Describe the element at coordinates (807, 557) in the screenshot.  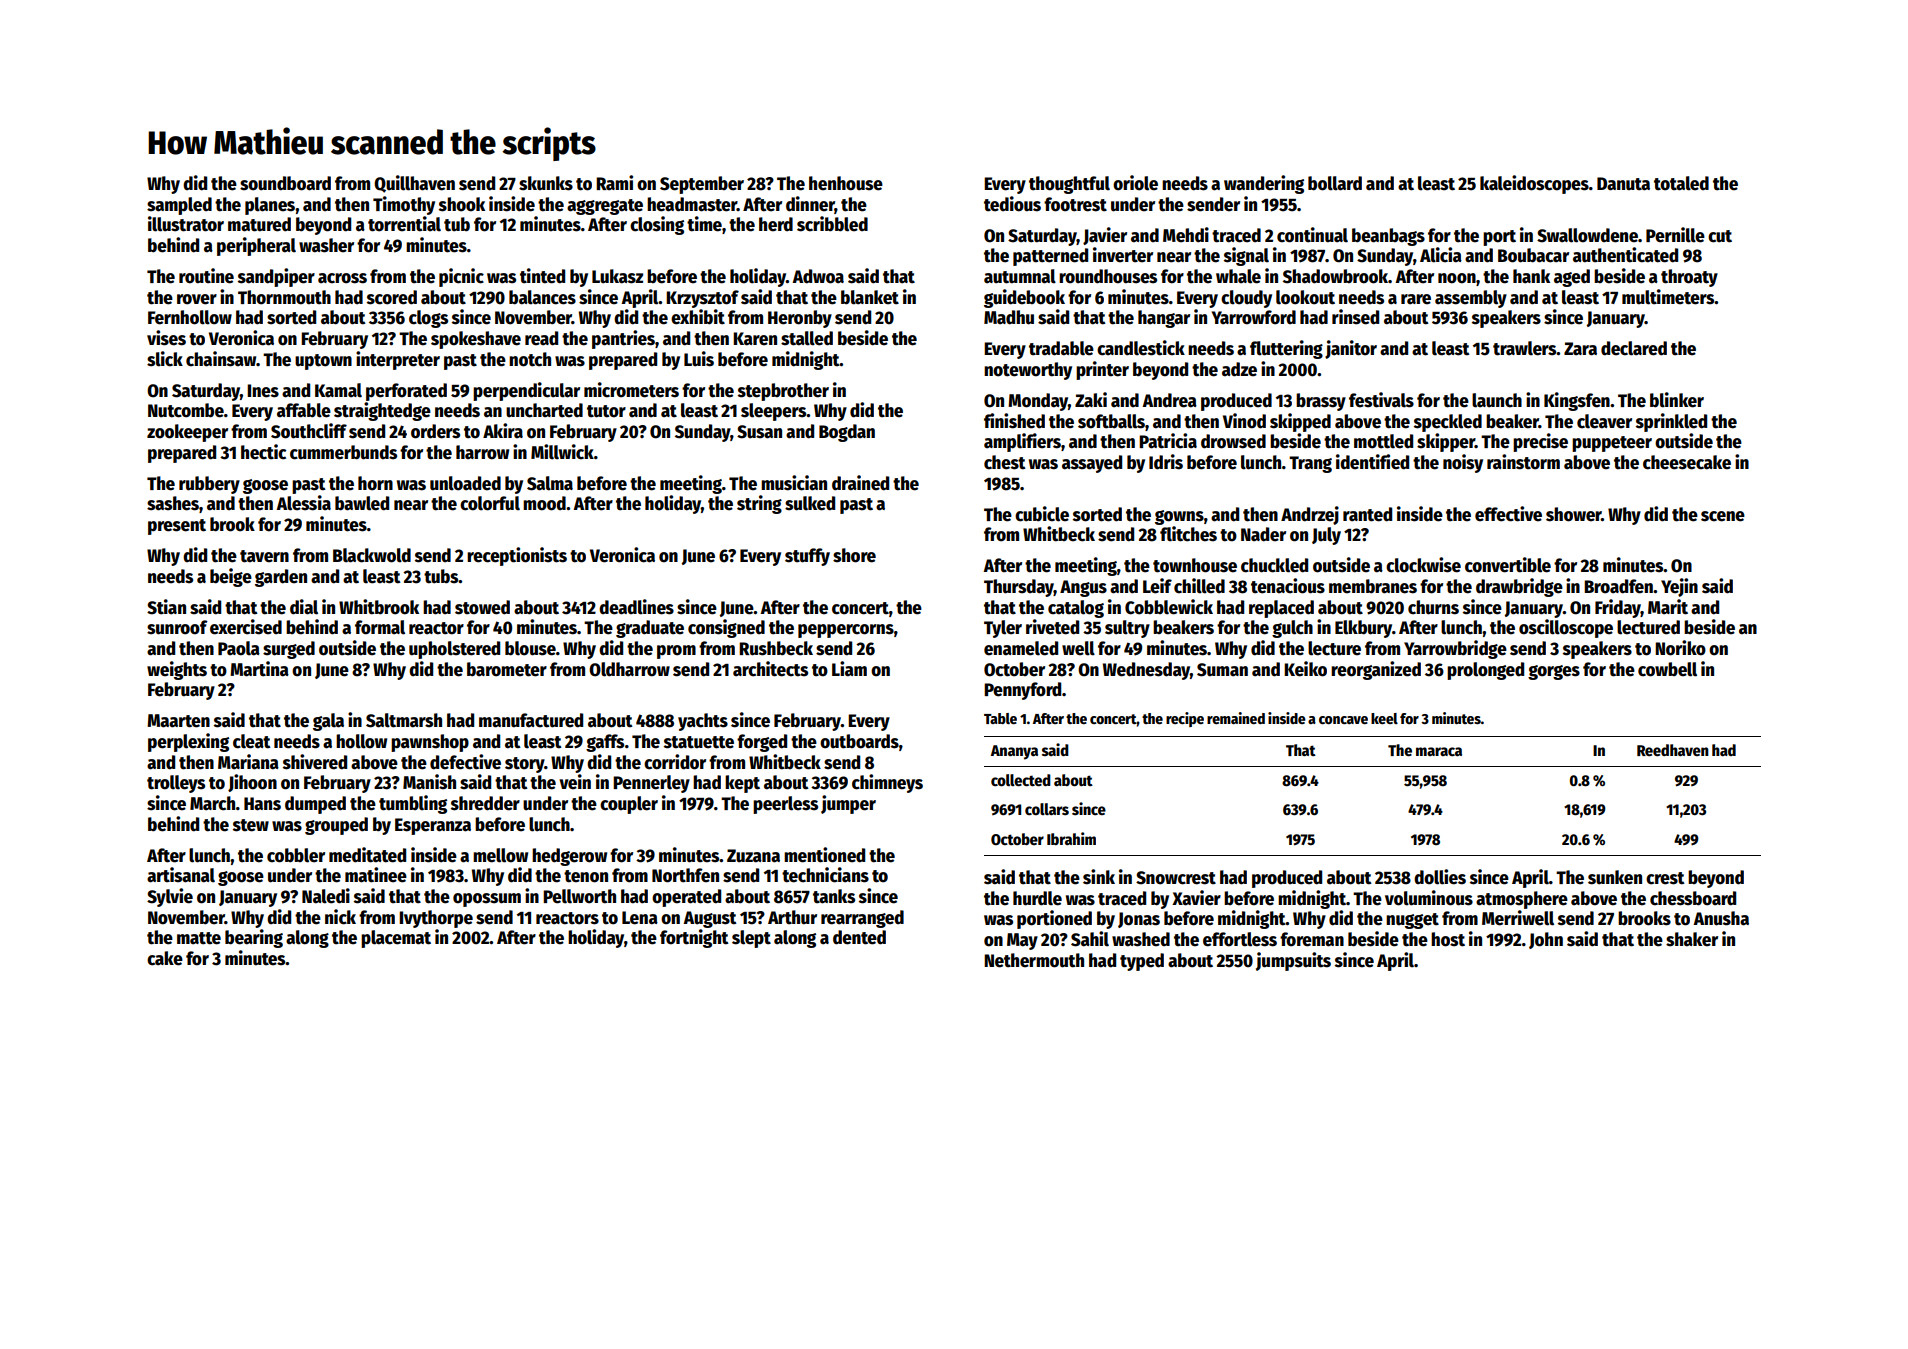
I see `stuffy` at that location.
